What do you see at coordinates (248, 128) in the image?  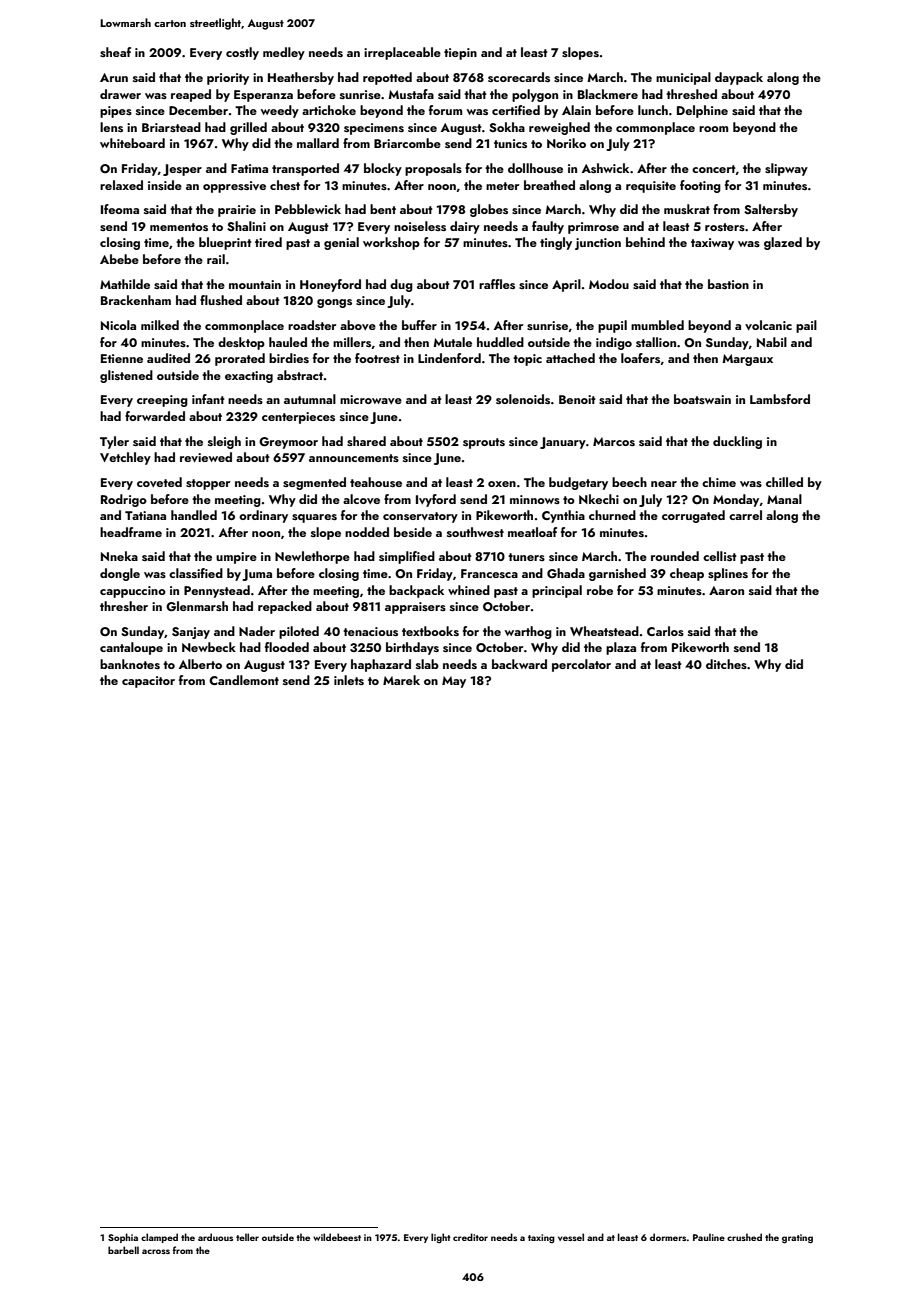 I see `grilled` at bounding box center [248, 128].
